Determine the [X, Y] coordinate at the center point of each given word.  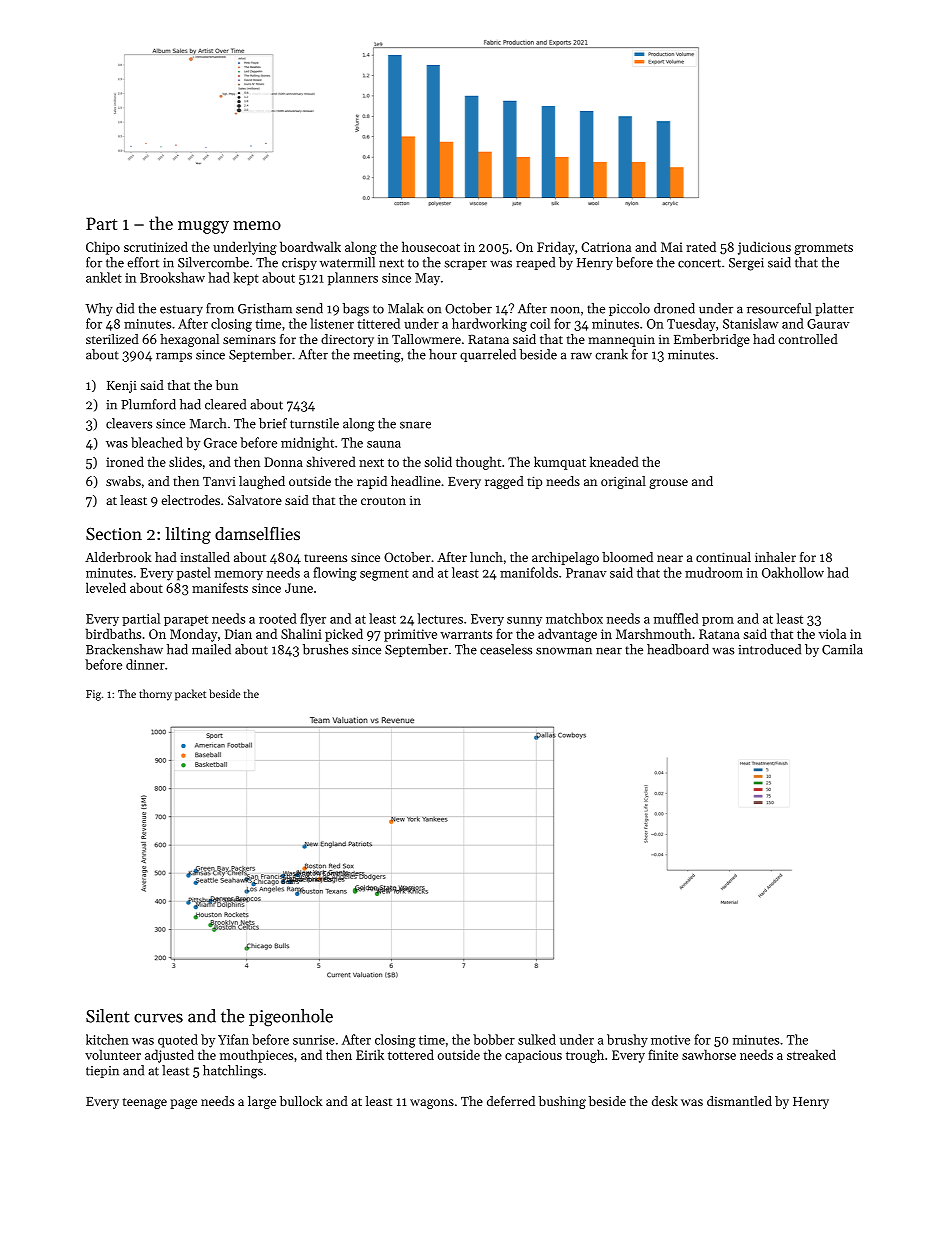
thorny [155, 695]
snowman [564, 651]
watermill [347, 262]
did [125, 308]
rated [701, 246]
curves [158, 1018]
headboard [678, 649]
